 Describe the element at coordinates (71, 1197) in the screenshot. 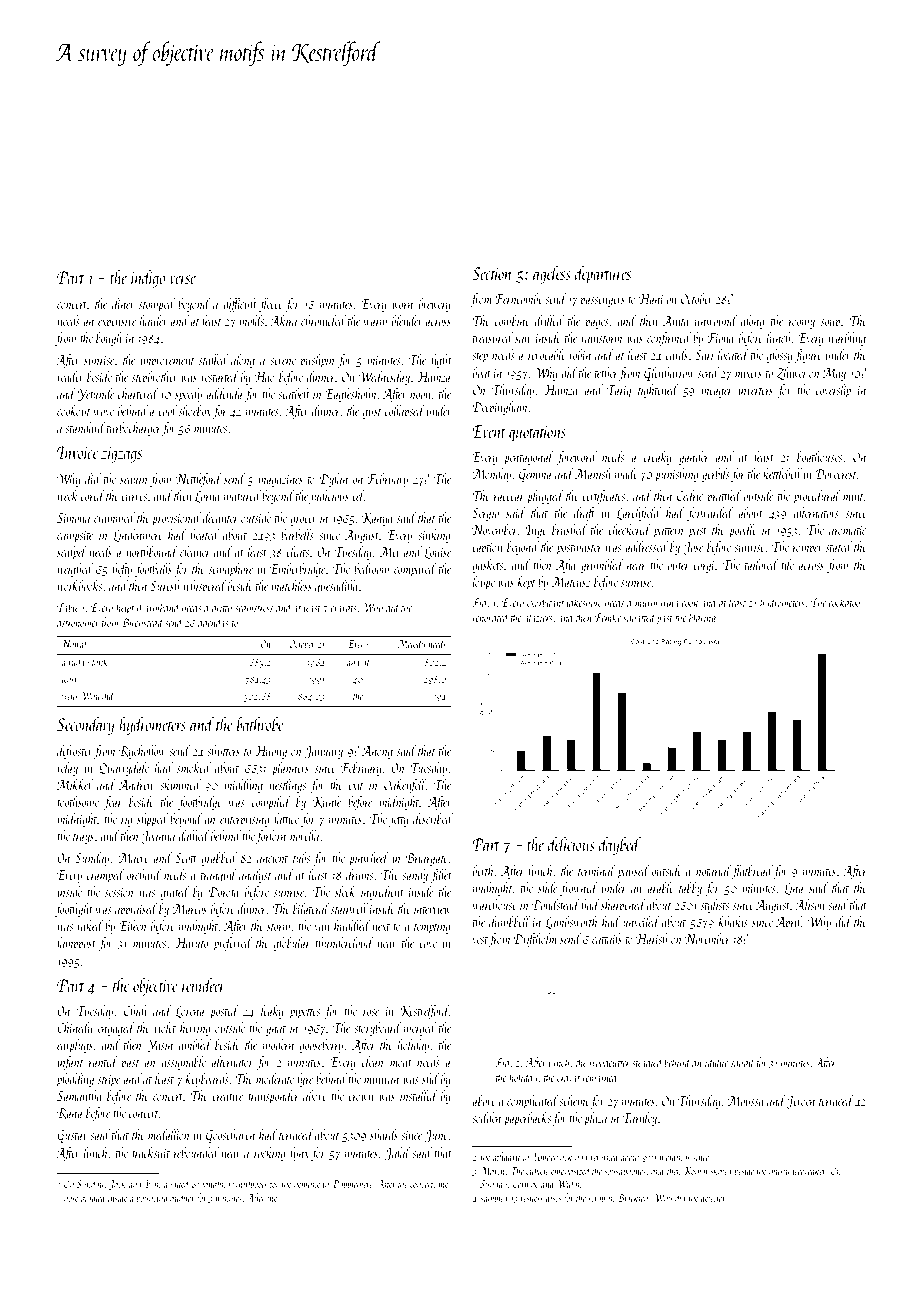

I see `hose` at that location.
